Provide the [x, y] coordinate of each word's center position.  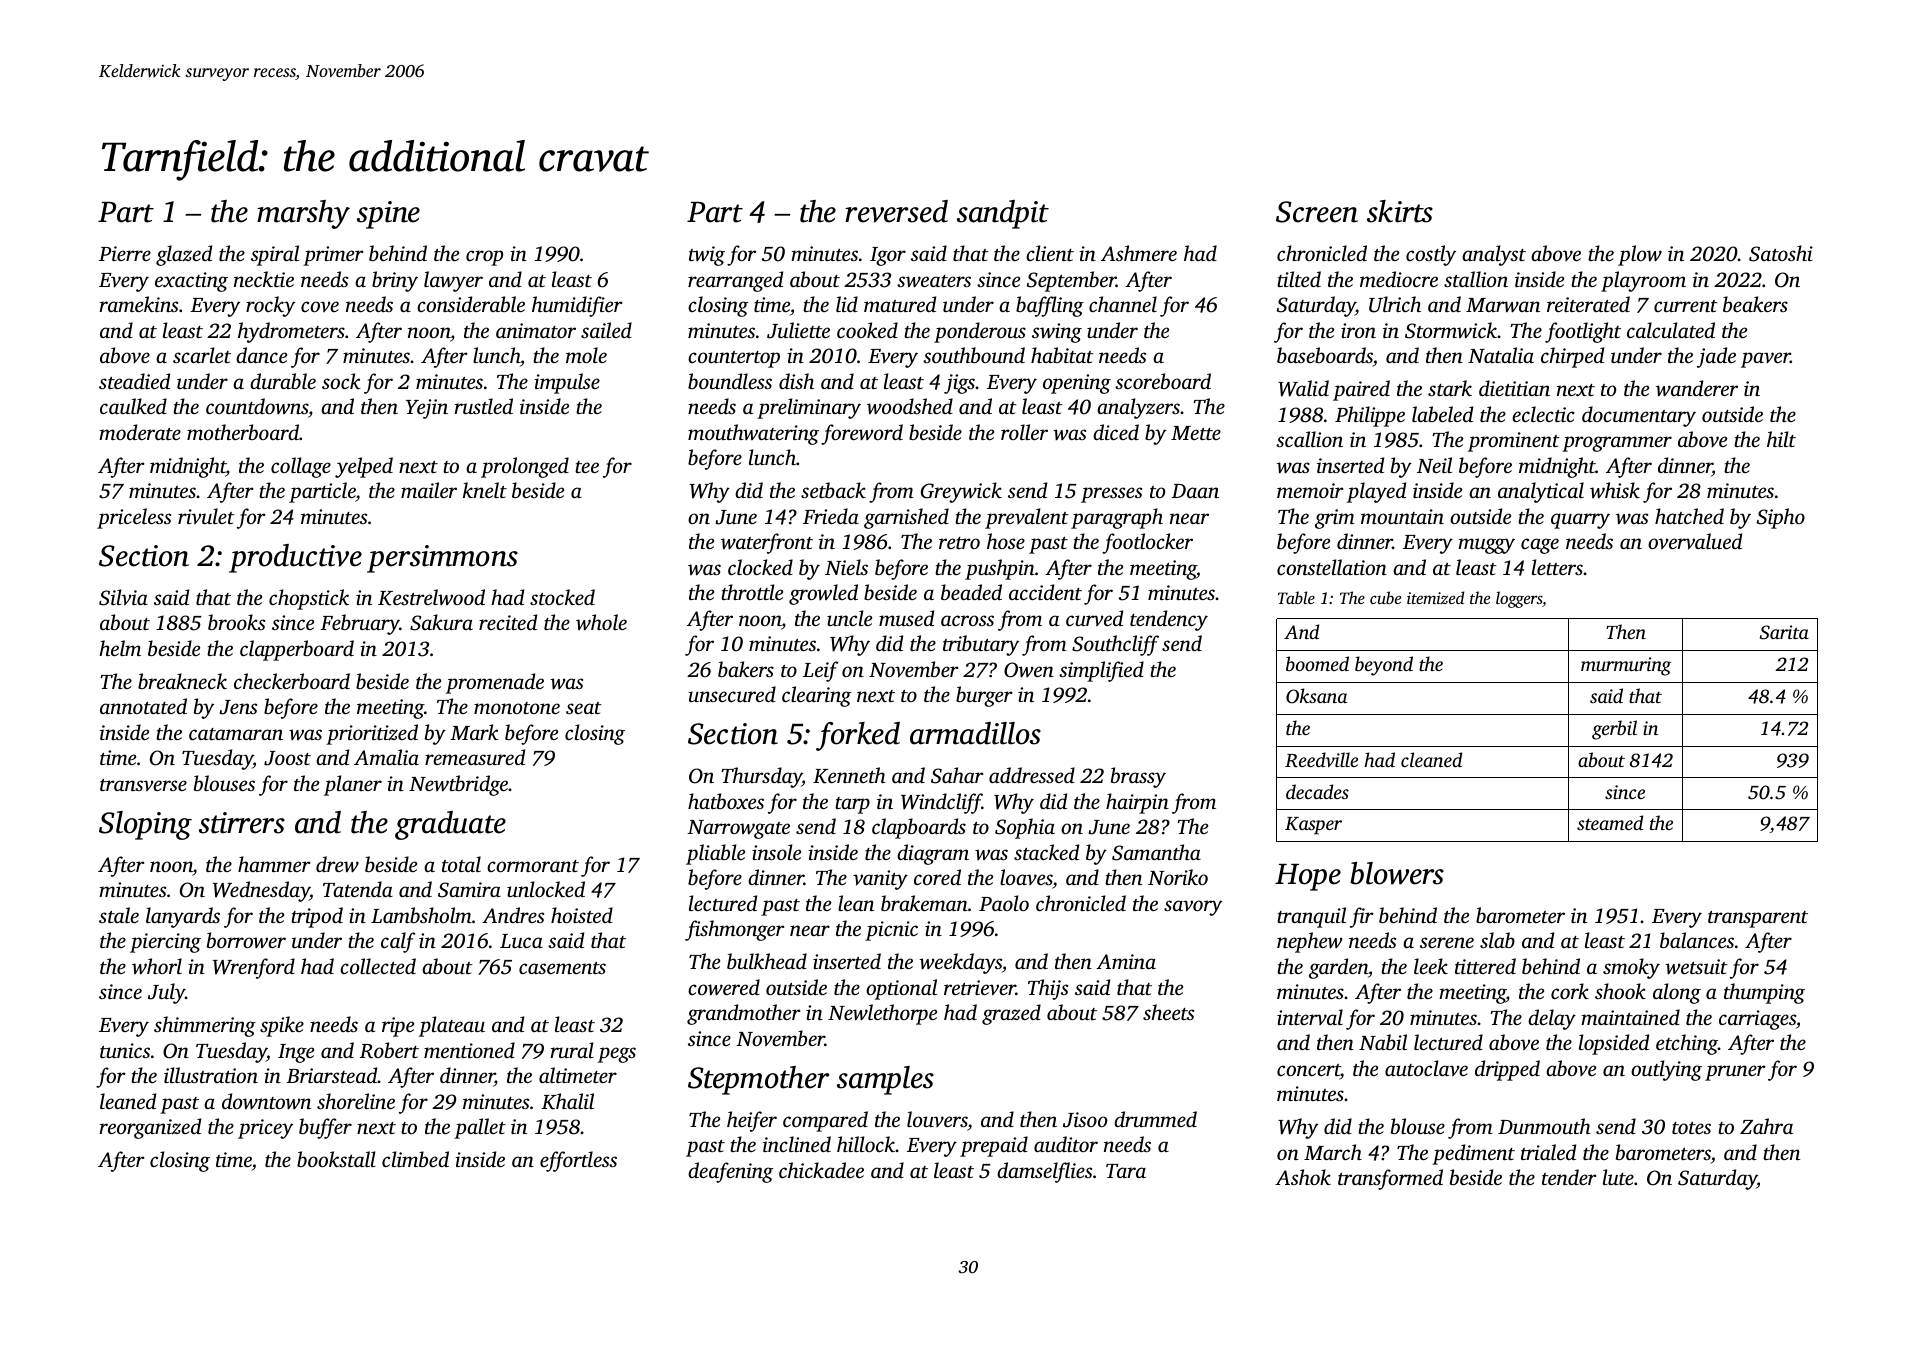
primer [333, 256]
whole [601, 622]
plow [1640, 255]
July [166, 993]
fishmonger [735, 930]
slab [1497, 940]
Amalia [386, 757]
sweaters [934, 281]
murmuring [1626, 666]
